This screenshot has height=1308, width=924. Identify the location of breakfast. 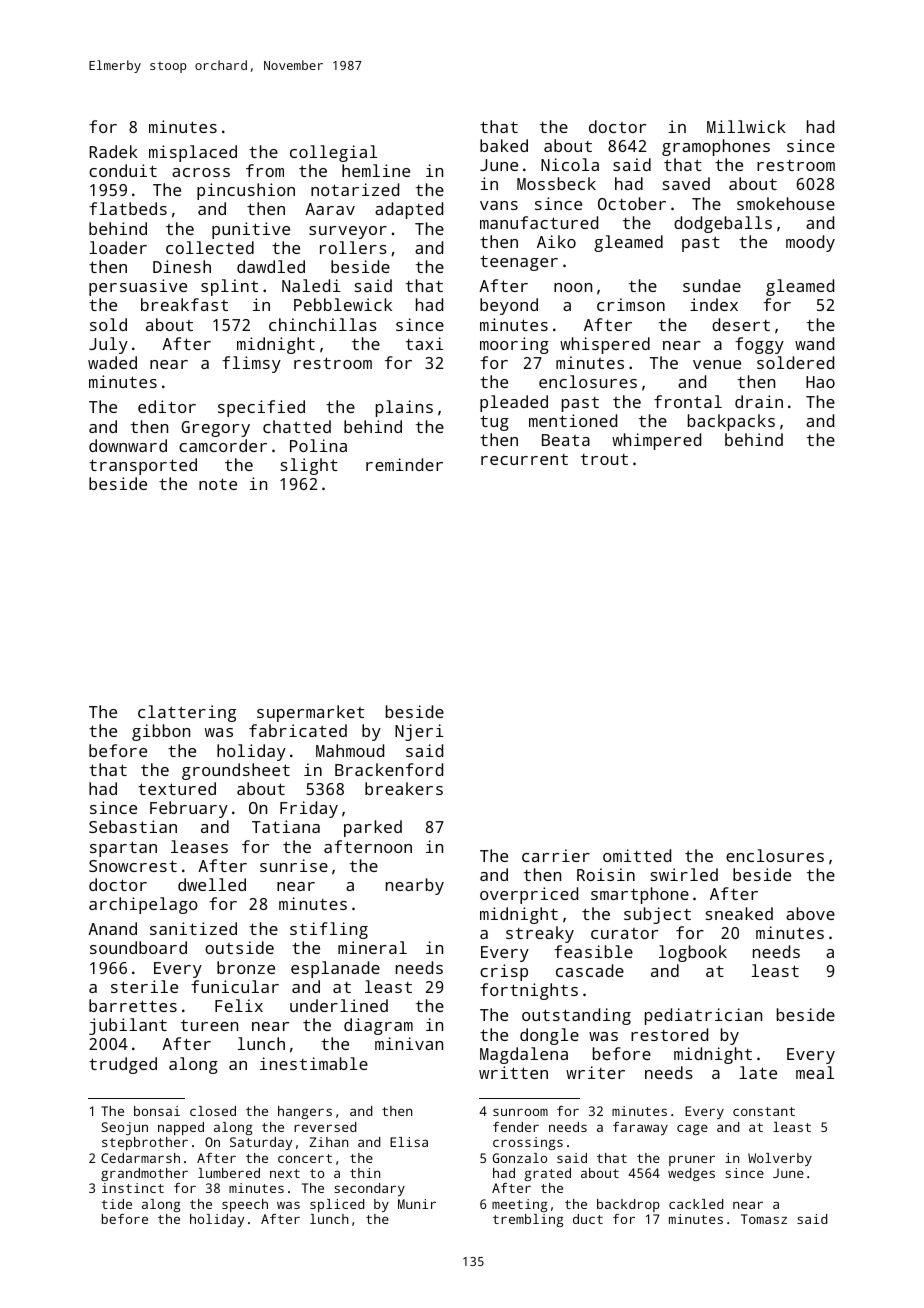
(184, 304).
